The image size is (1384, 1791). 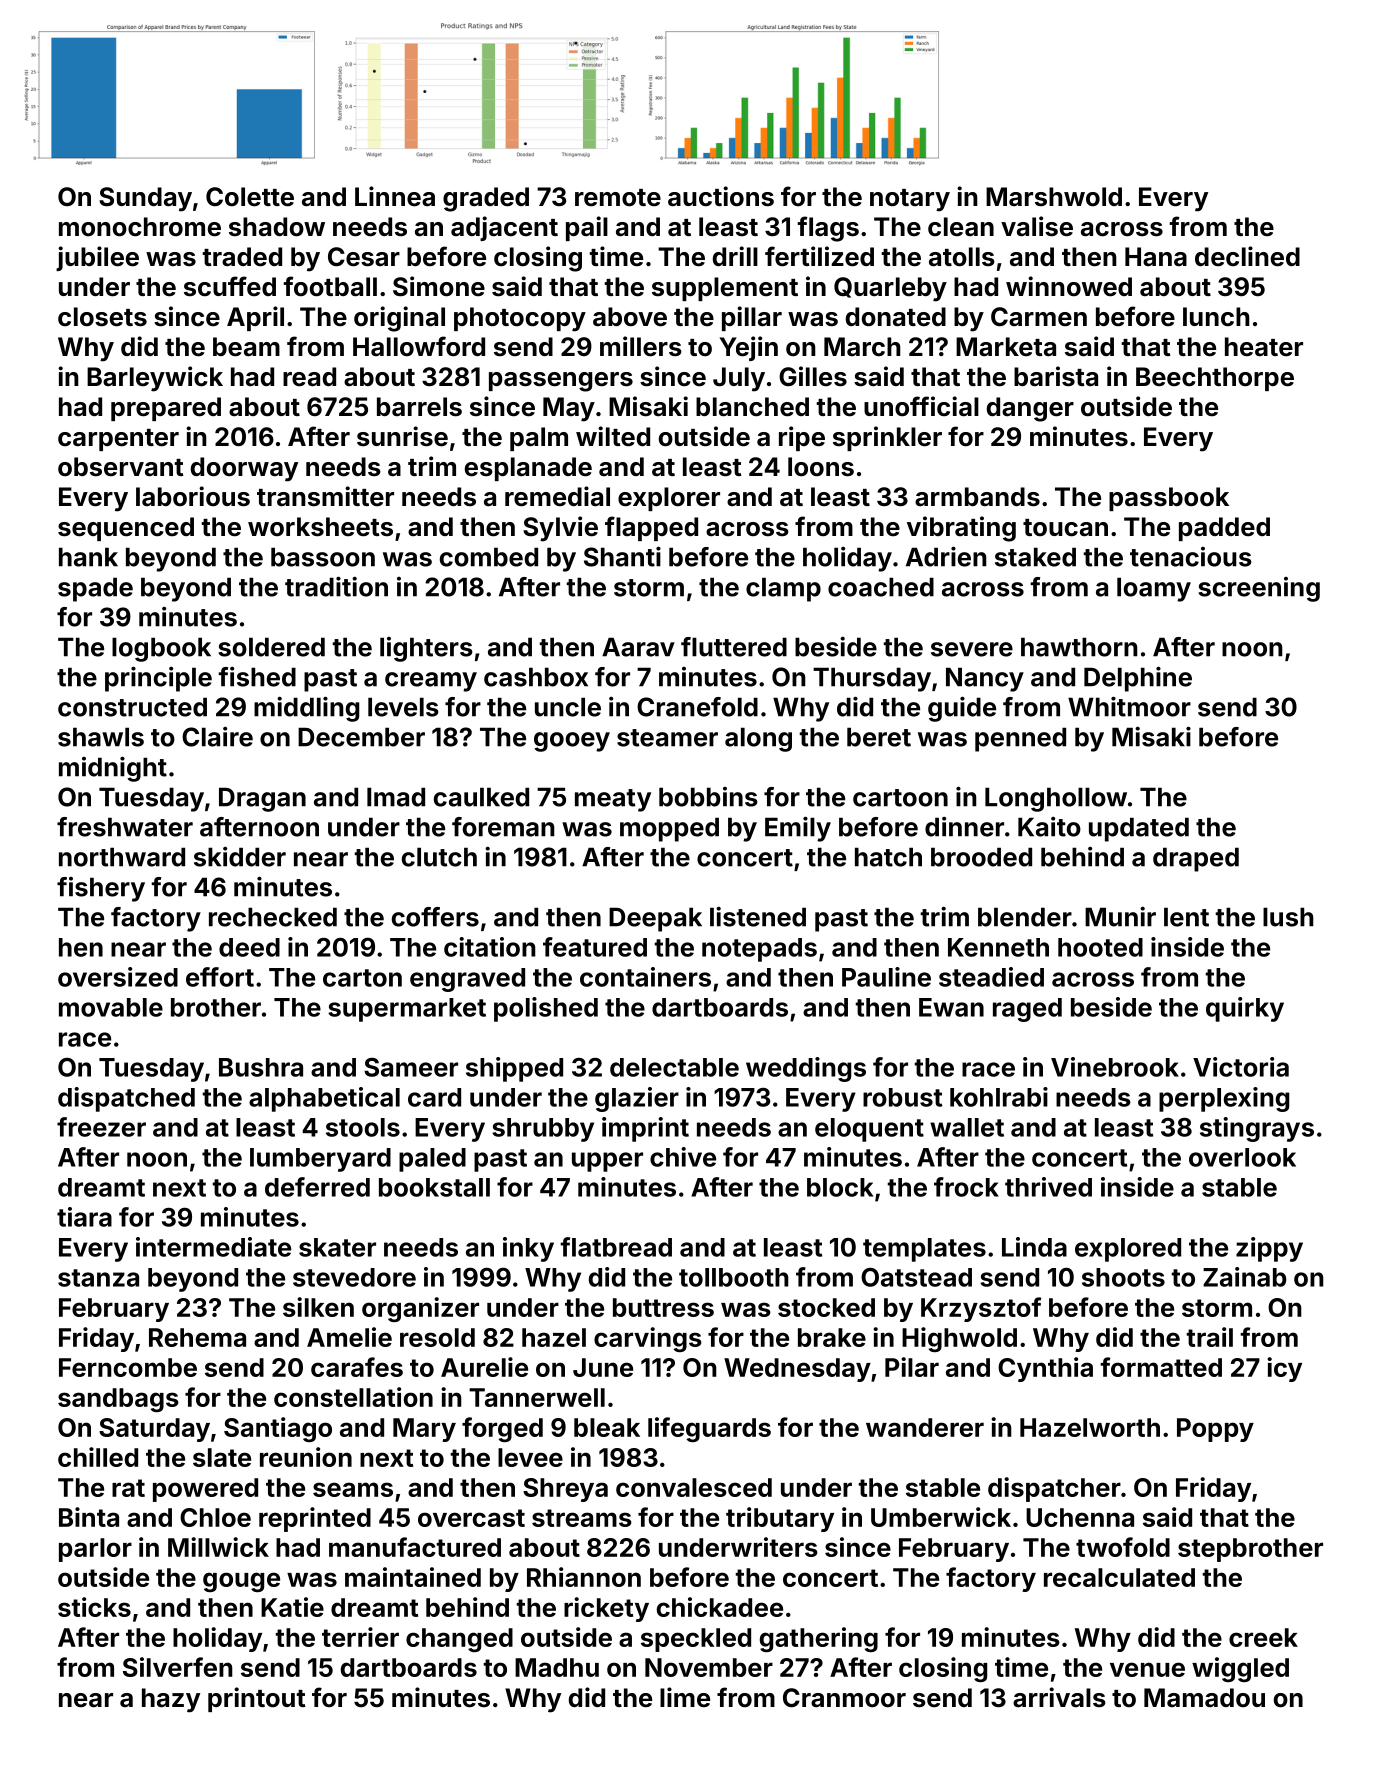 What do you see at coordinates (844, 1698) in the page?
I see `Cranmoor` at bounding box center [844, 1698].
